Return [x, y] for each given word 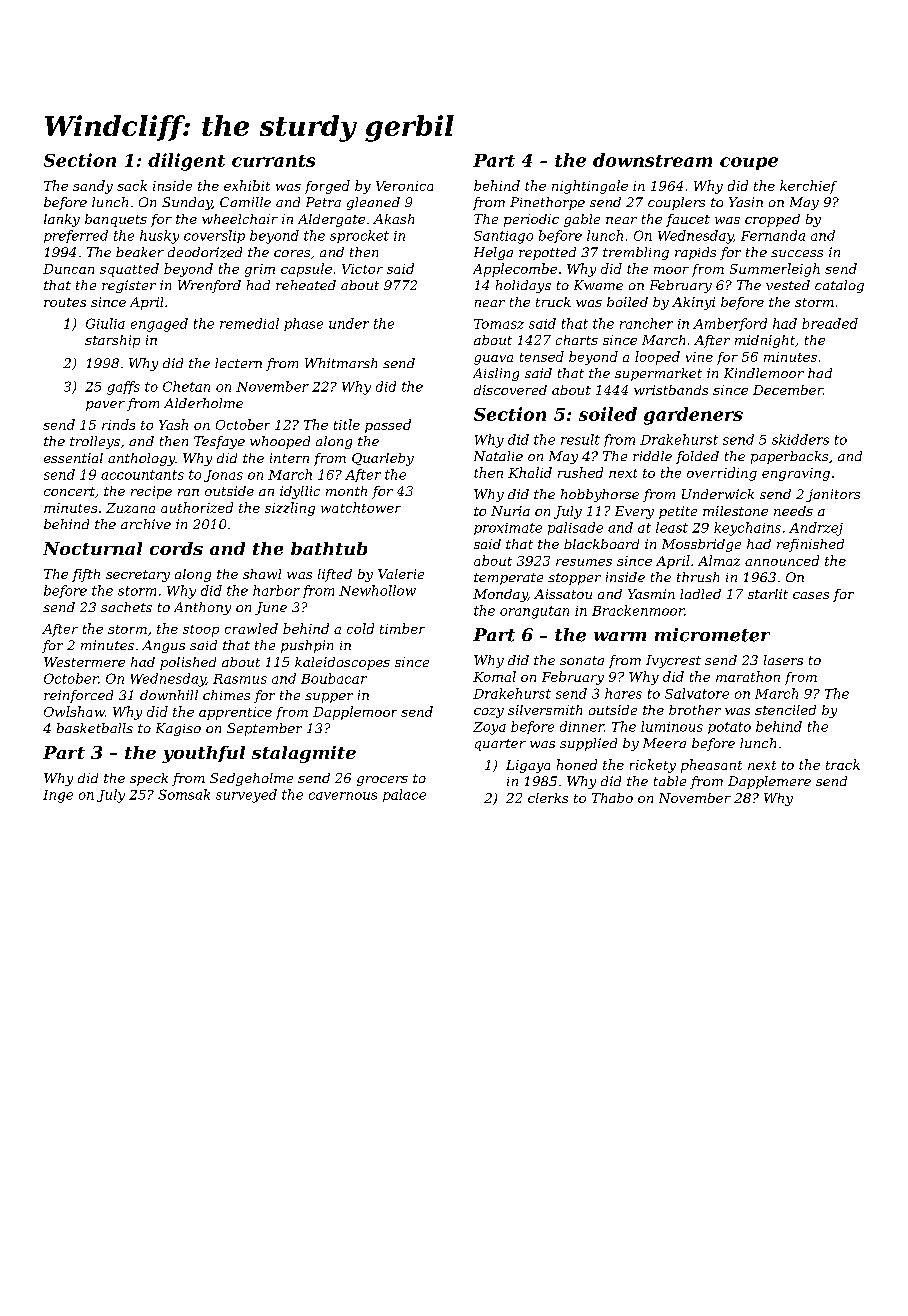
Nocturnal [92, 548]
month [346, 491]
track [843, 764]
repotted [547, 253]
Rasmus [240, 679]
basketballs [95, 728]
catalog [839, 286]
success [797, 253]
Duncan [68, 269]
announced [782, 560]
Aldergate [331, 220]
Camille [245, 202]
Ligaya [528, 766]
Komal [494, 676]
